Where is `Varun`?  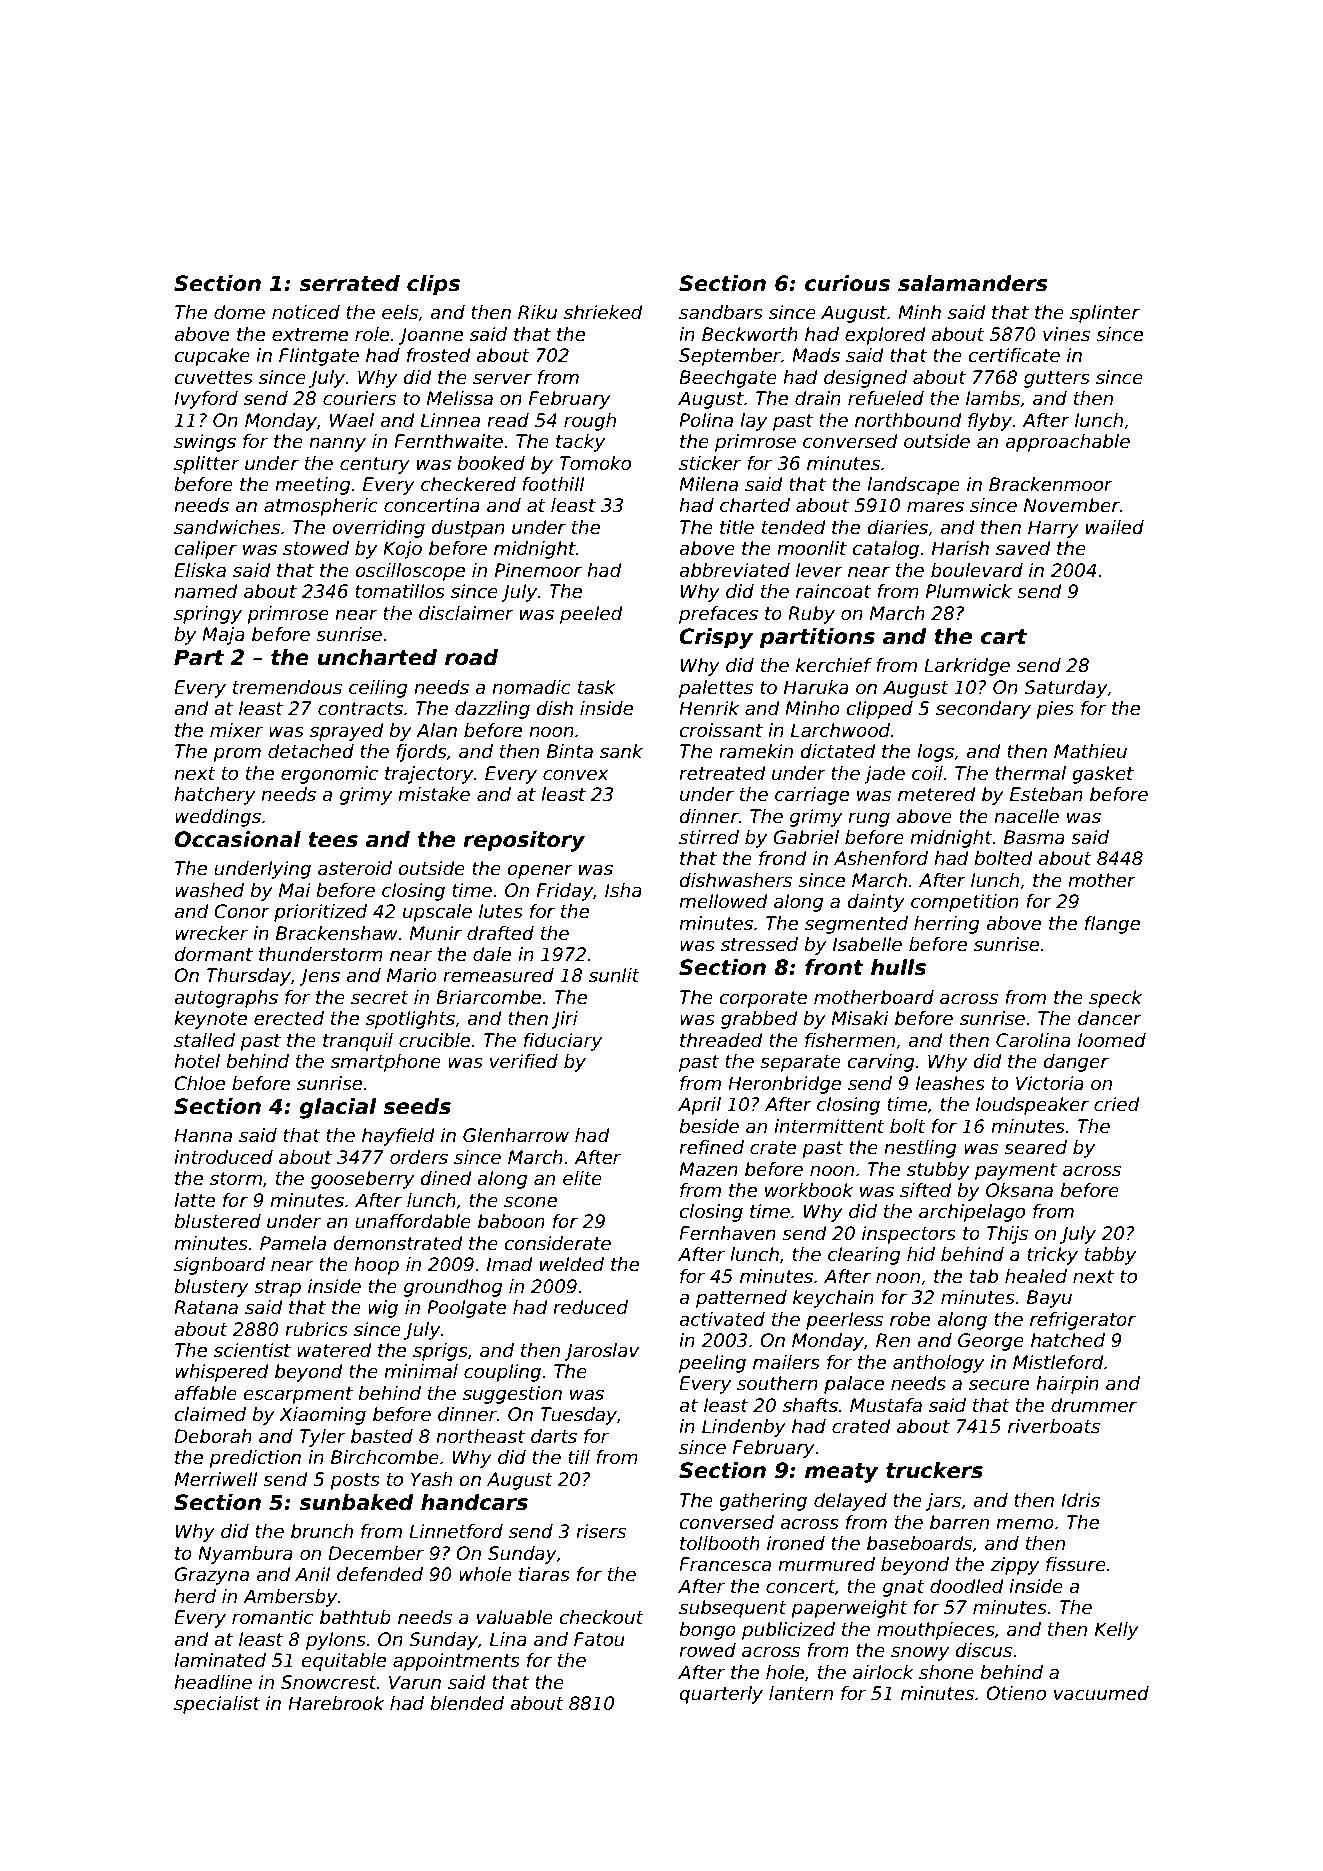 Varun is located at coordinates (415, 1682).
